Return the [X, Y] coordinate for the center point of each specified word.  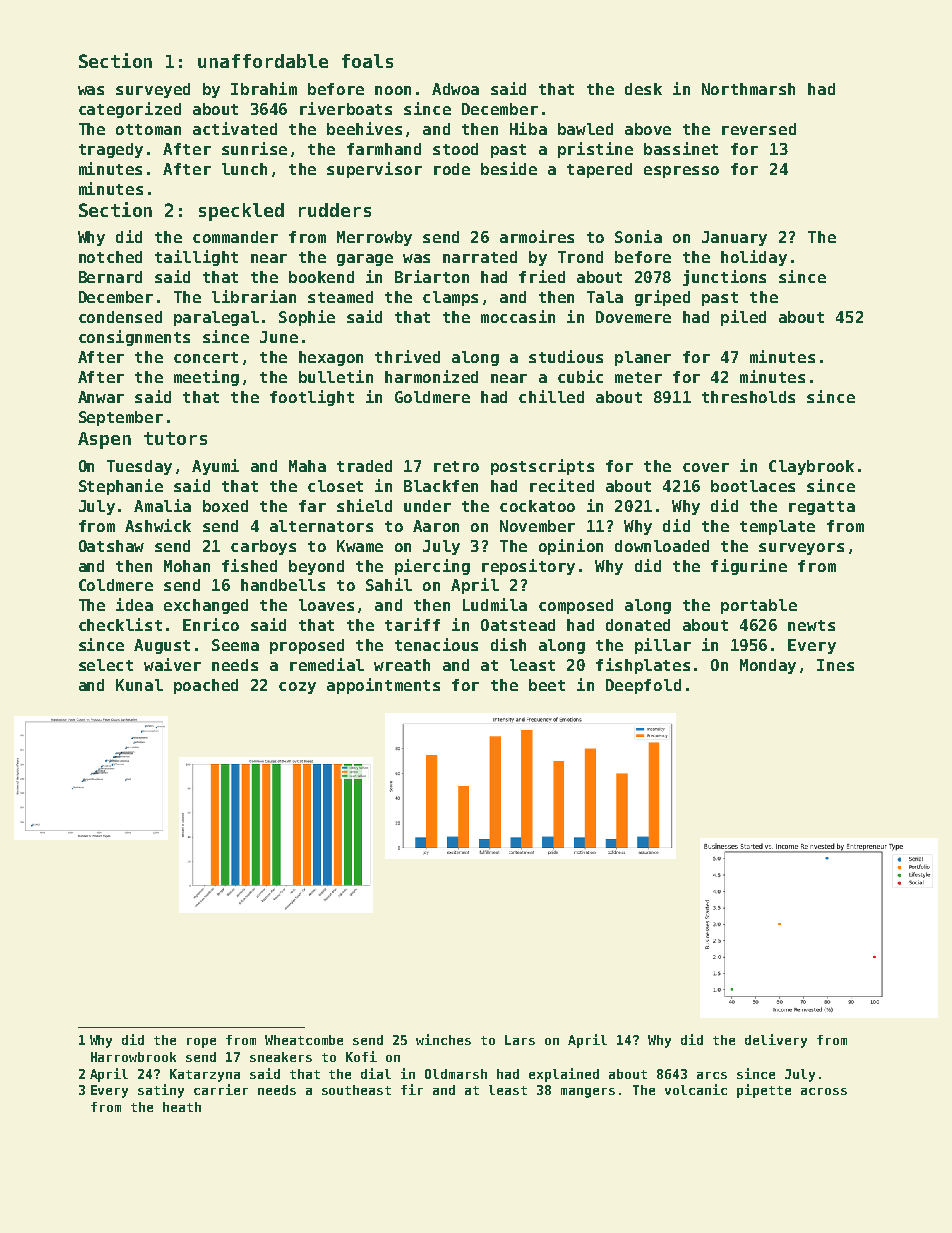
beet [547, 685]
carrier [221, 1089]
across [824, 1091]
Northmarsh [748, 89]
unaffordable [263, 61]
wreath [402, 665]
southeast [356, 1090]
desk [643, 89]
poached [206, 686]
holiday [754, 258]
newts [811, 625]
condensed [120, 317]
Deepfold [643, 686]
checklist [120, 624]
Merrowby [374, 238]
